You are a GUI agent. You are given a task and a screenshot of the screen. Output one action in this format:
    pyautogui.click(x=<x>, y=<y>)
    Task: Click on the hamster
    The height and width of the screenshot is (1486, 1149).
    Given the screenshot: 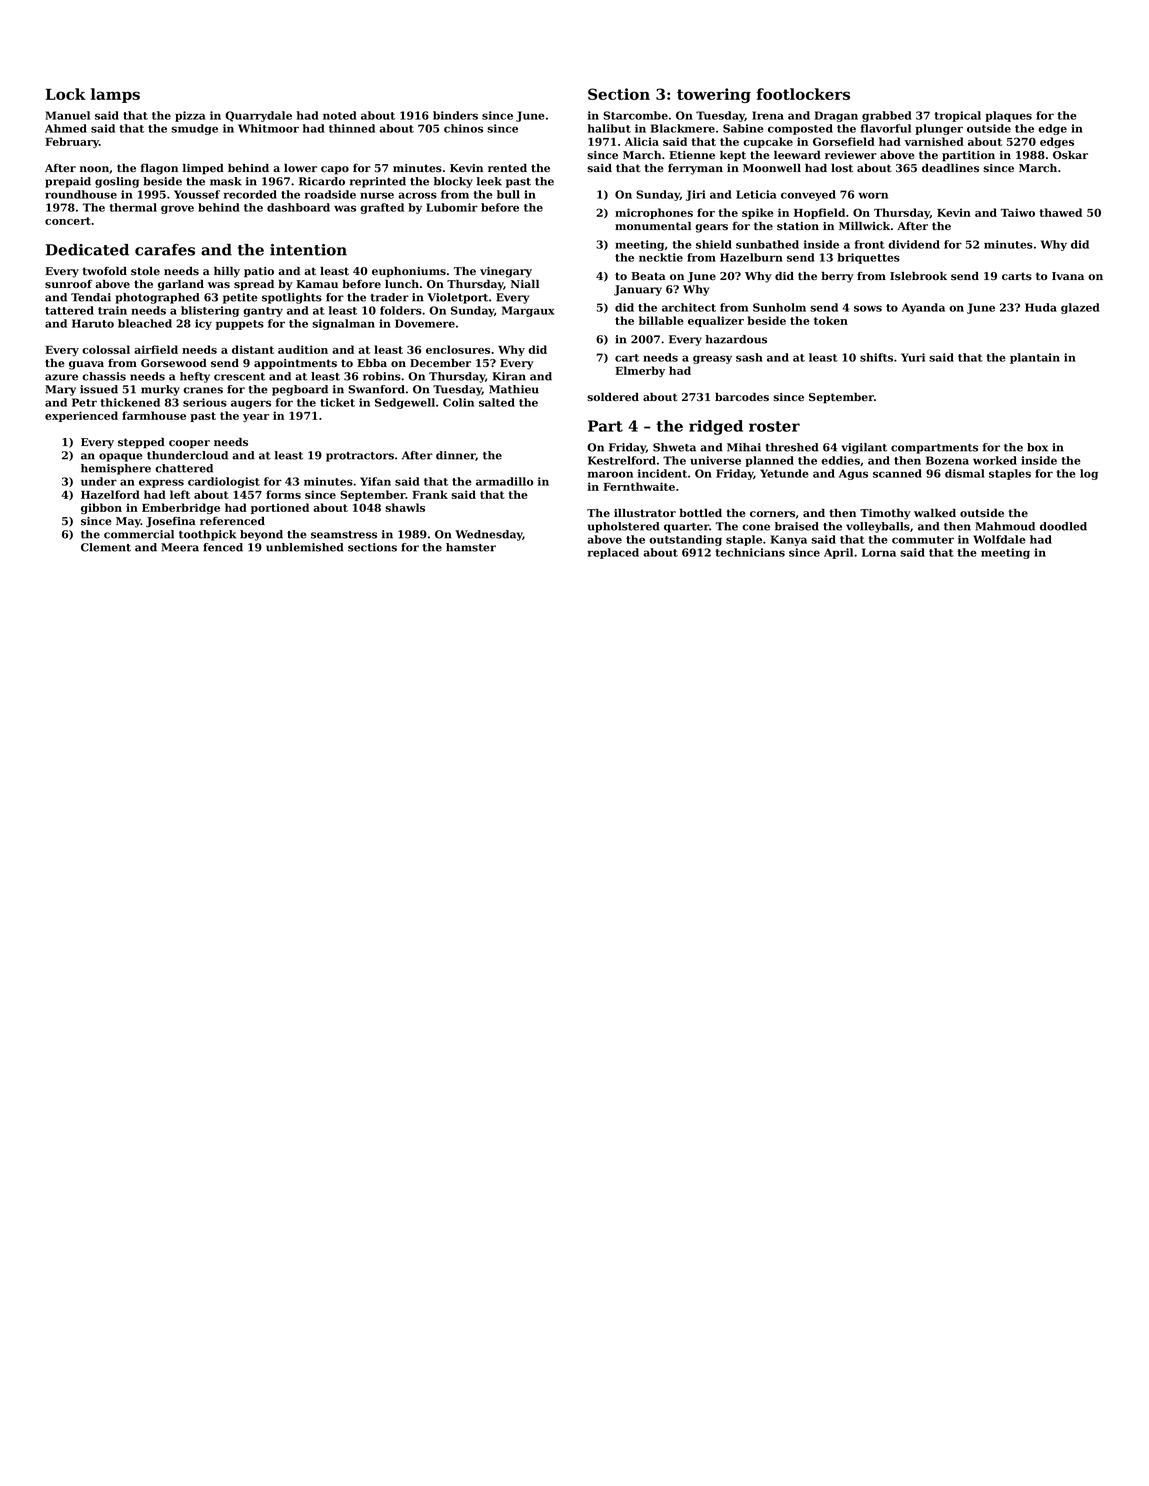 What is the action you would take?
    pyautogui.click(x=471, y=547)
